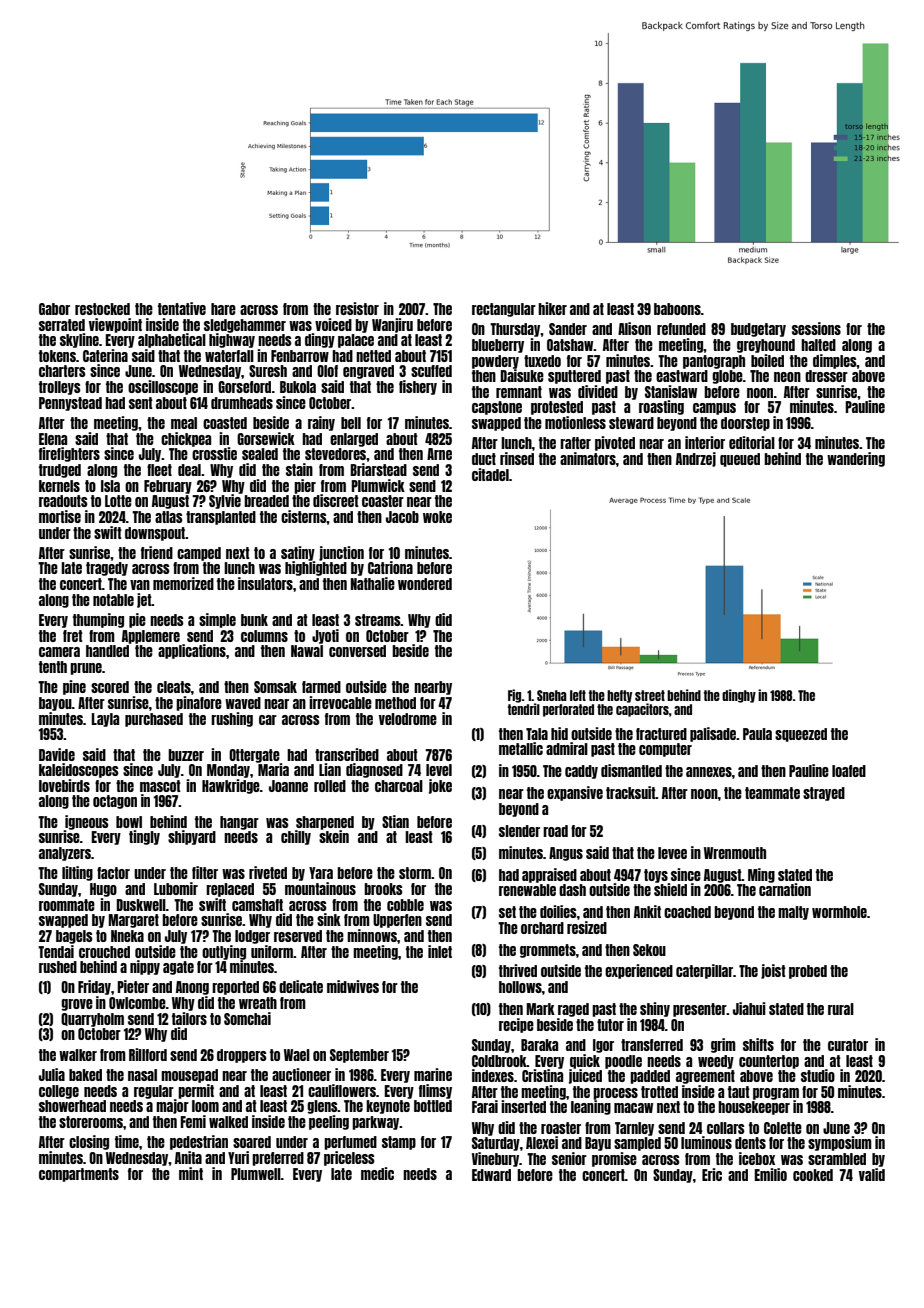 Image resolution: width=924 pixels, height=1308 pixels. I want to click on dinghy, so click(739, 696).
